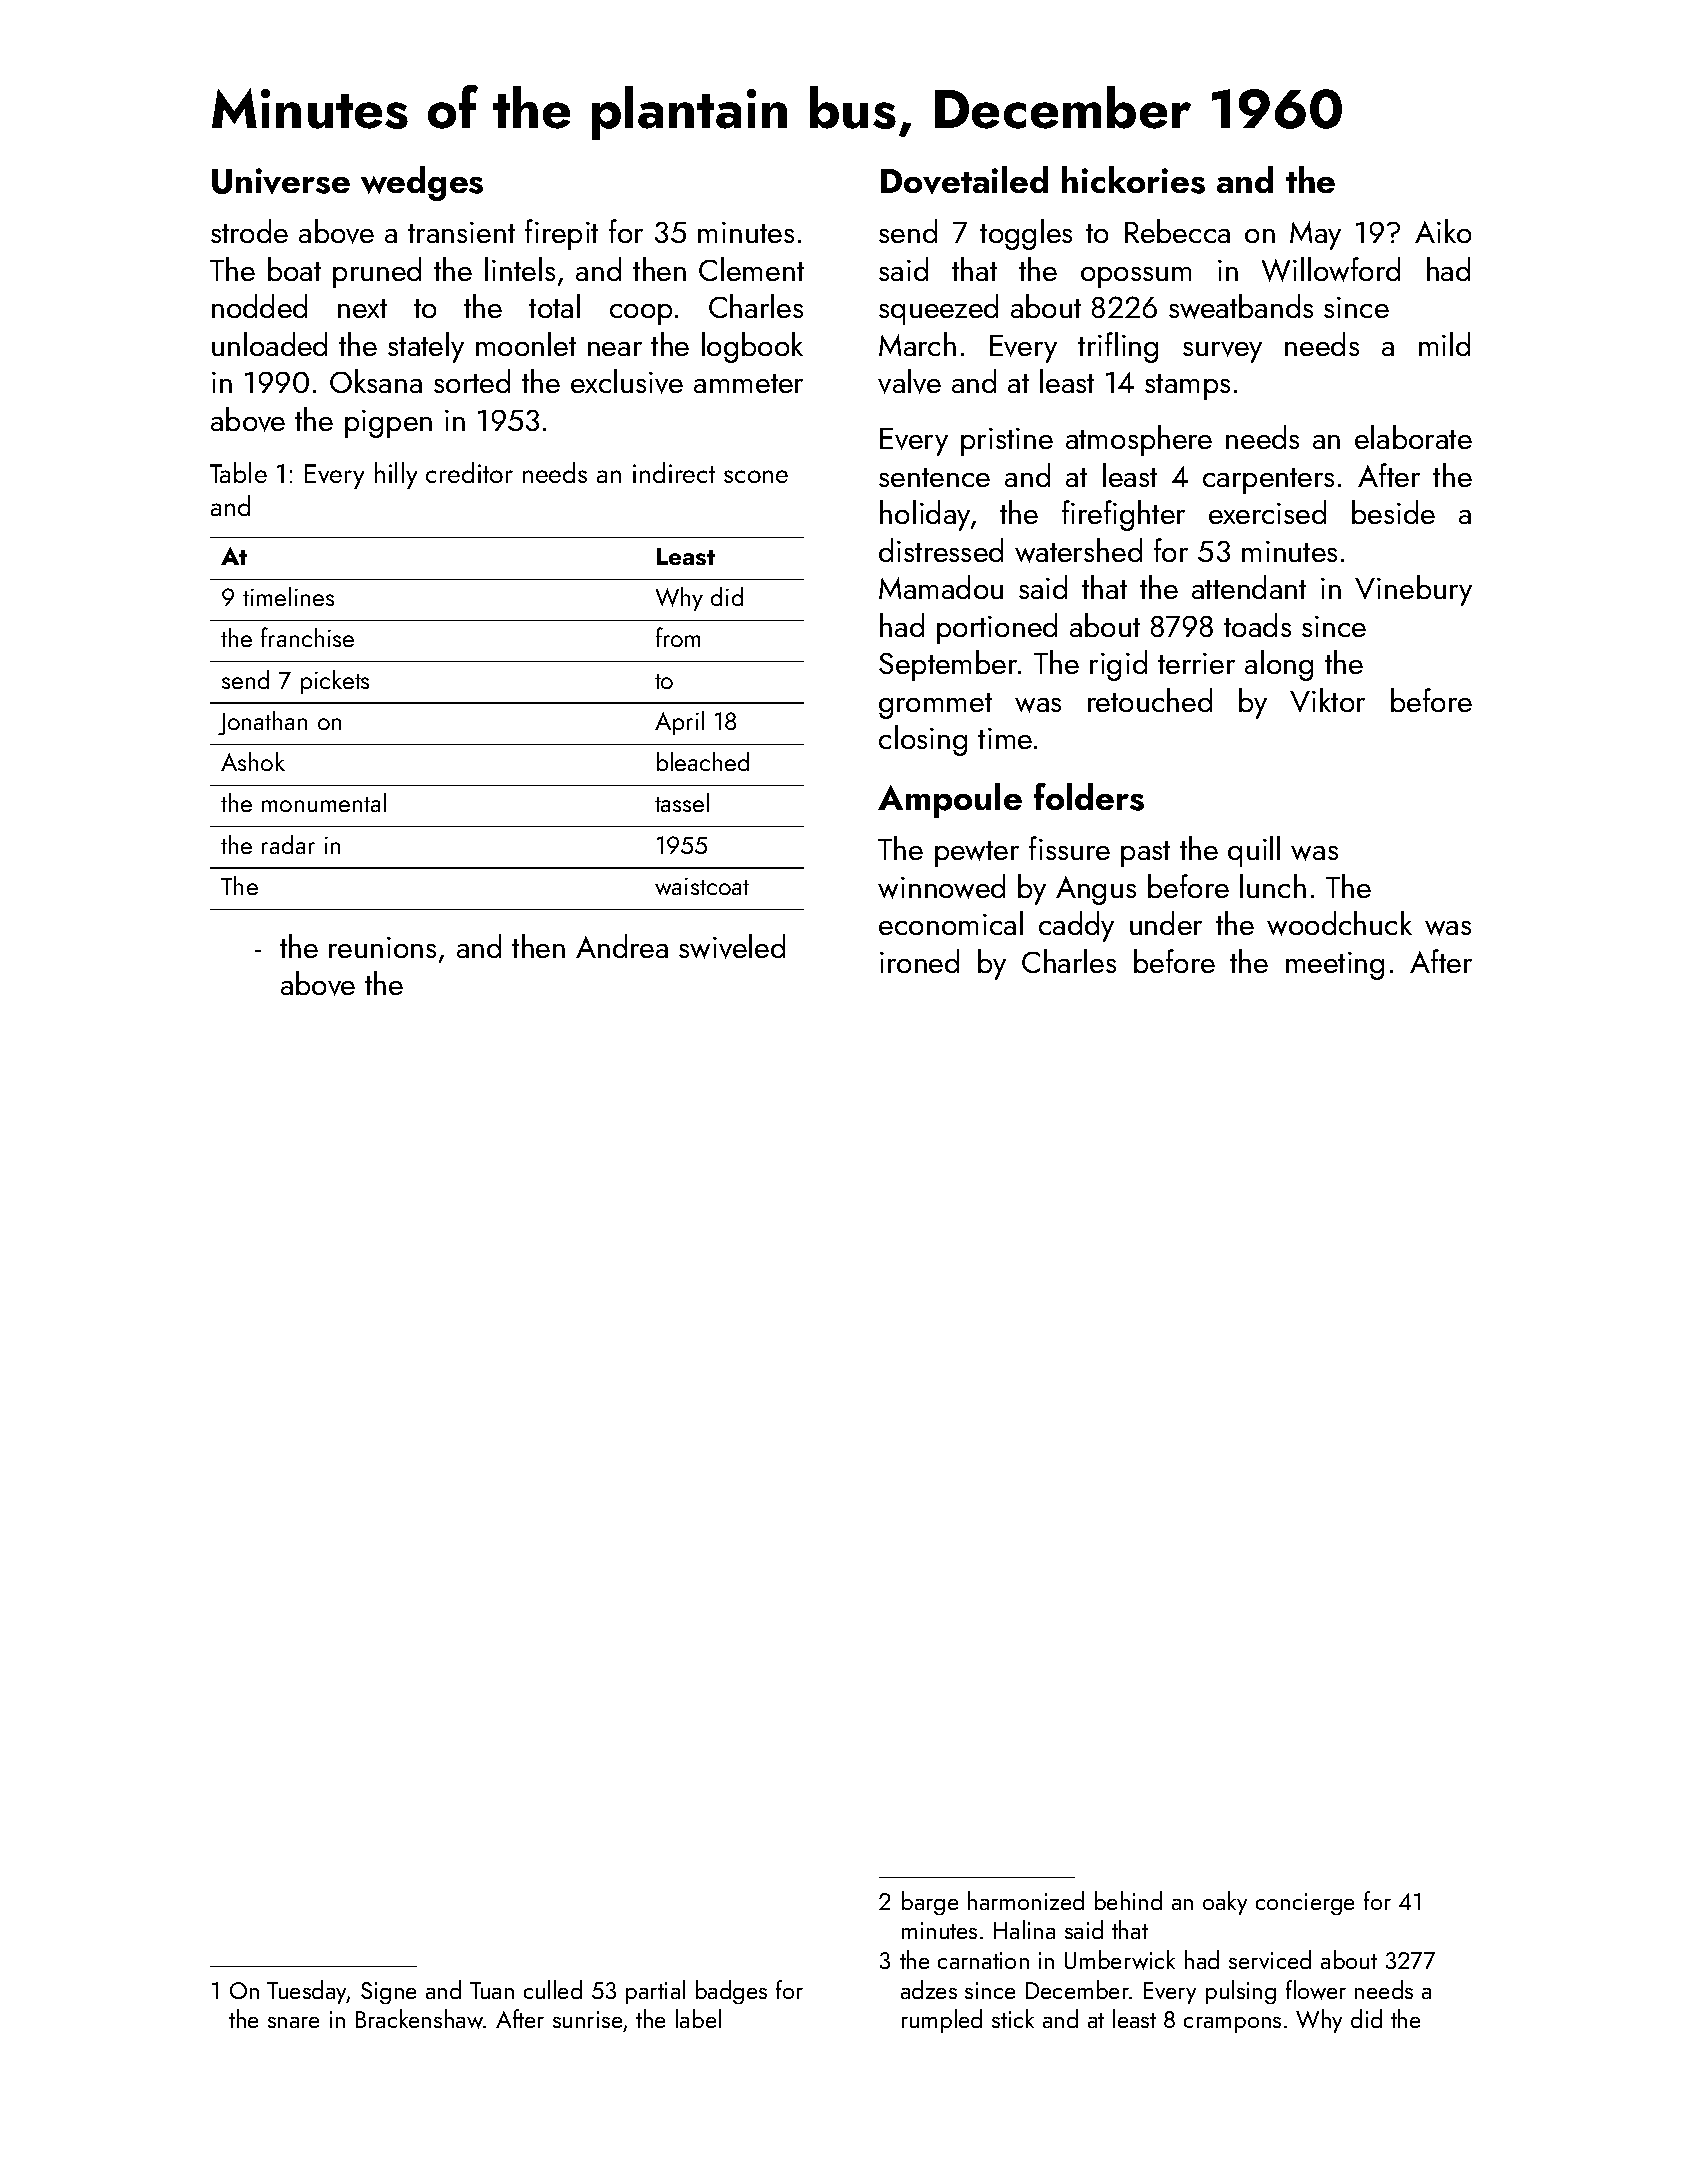 The width and height of the screenshot is (1683, 2178). What do you see at coordinates (929, 1989) in the screenshot?
I see `adzes` at bounding box center [929, 1989].
